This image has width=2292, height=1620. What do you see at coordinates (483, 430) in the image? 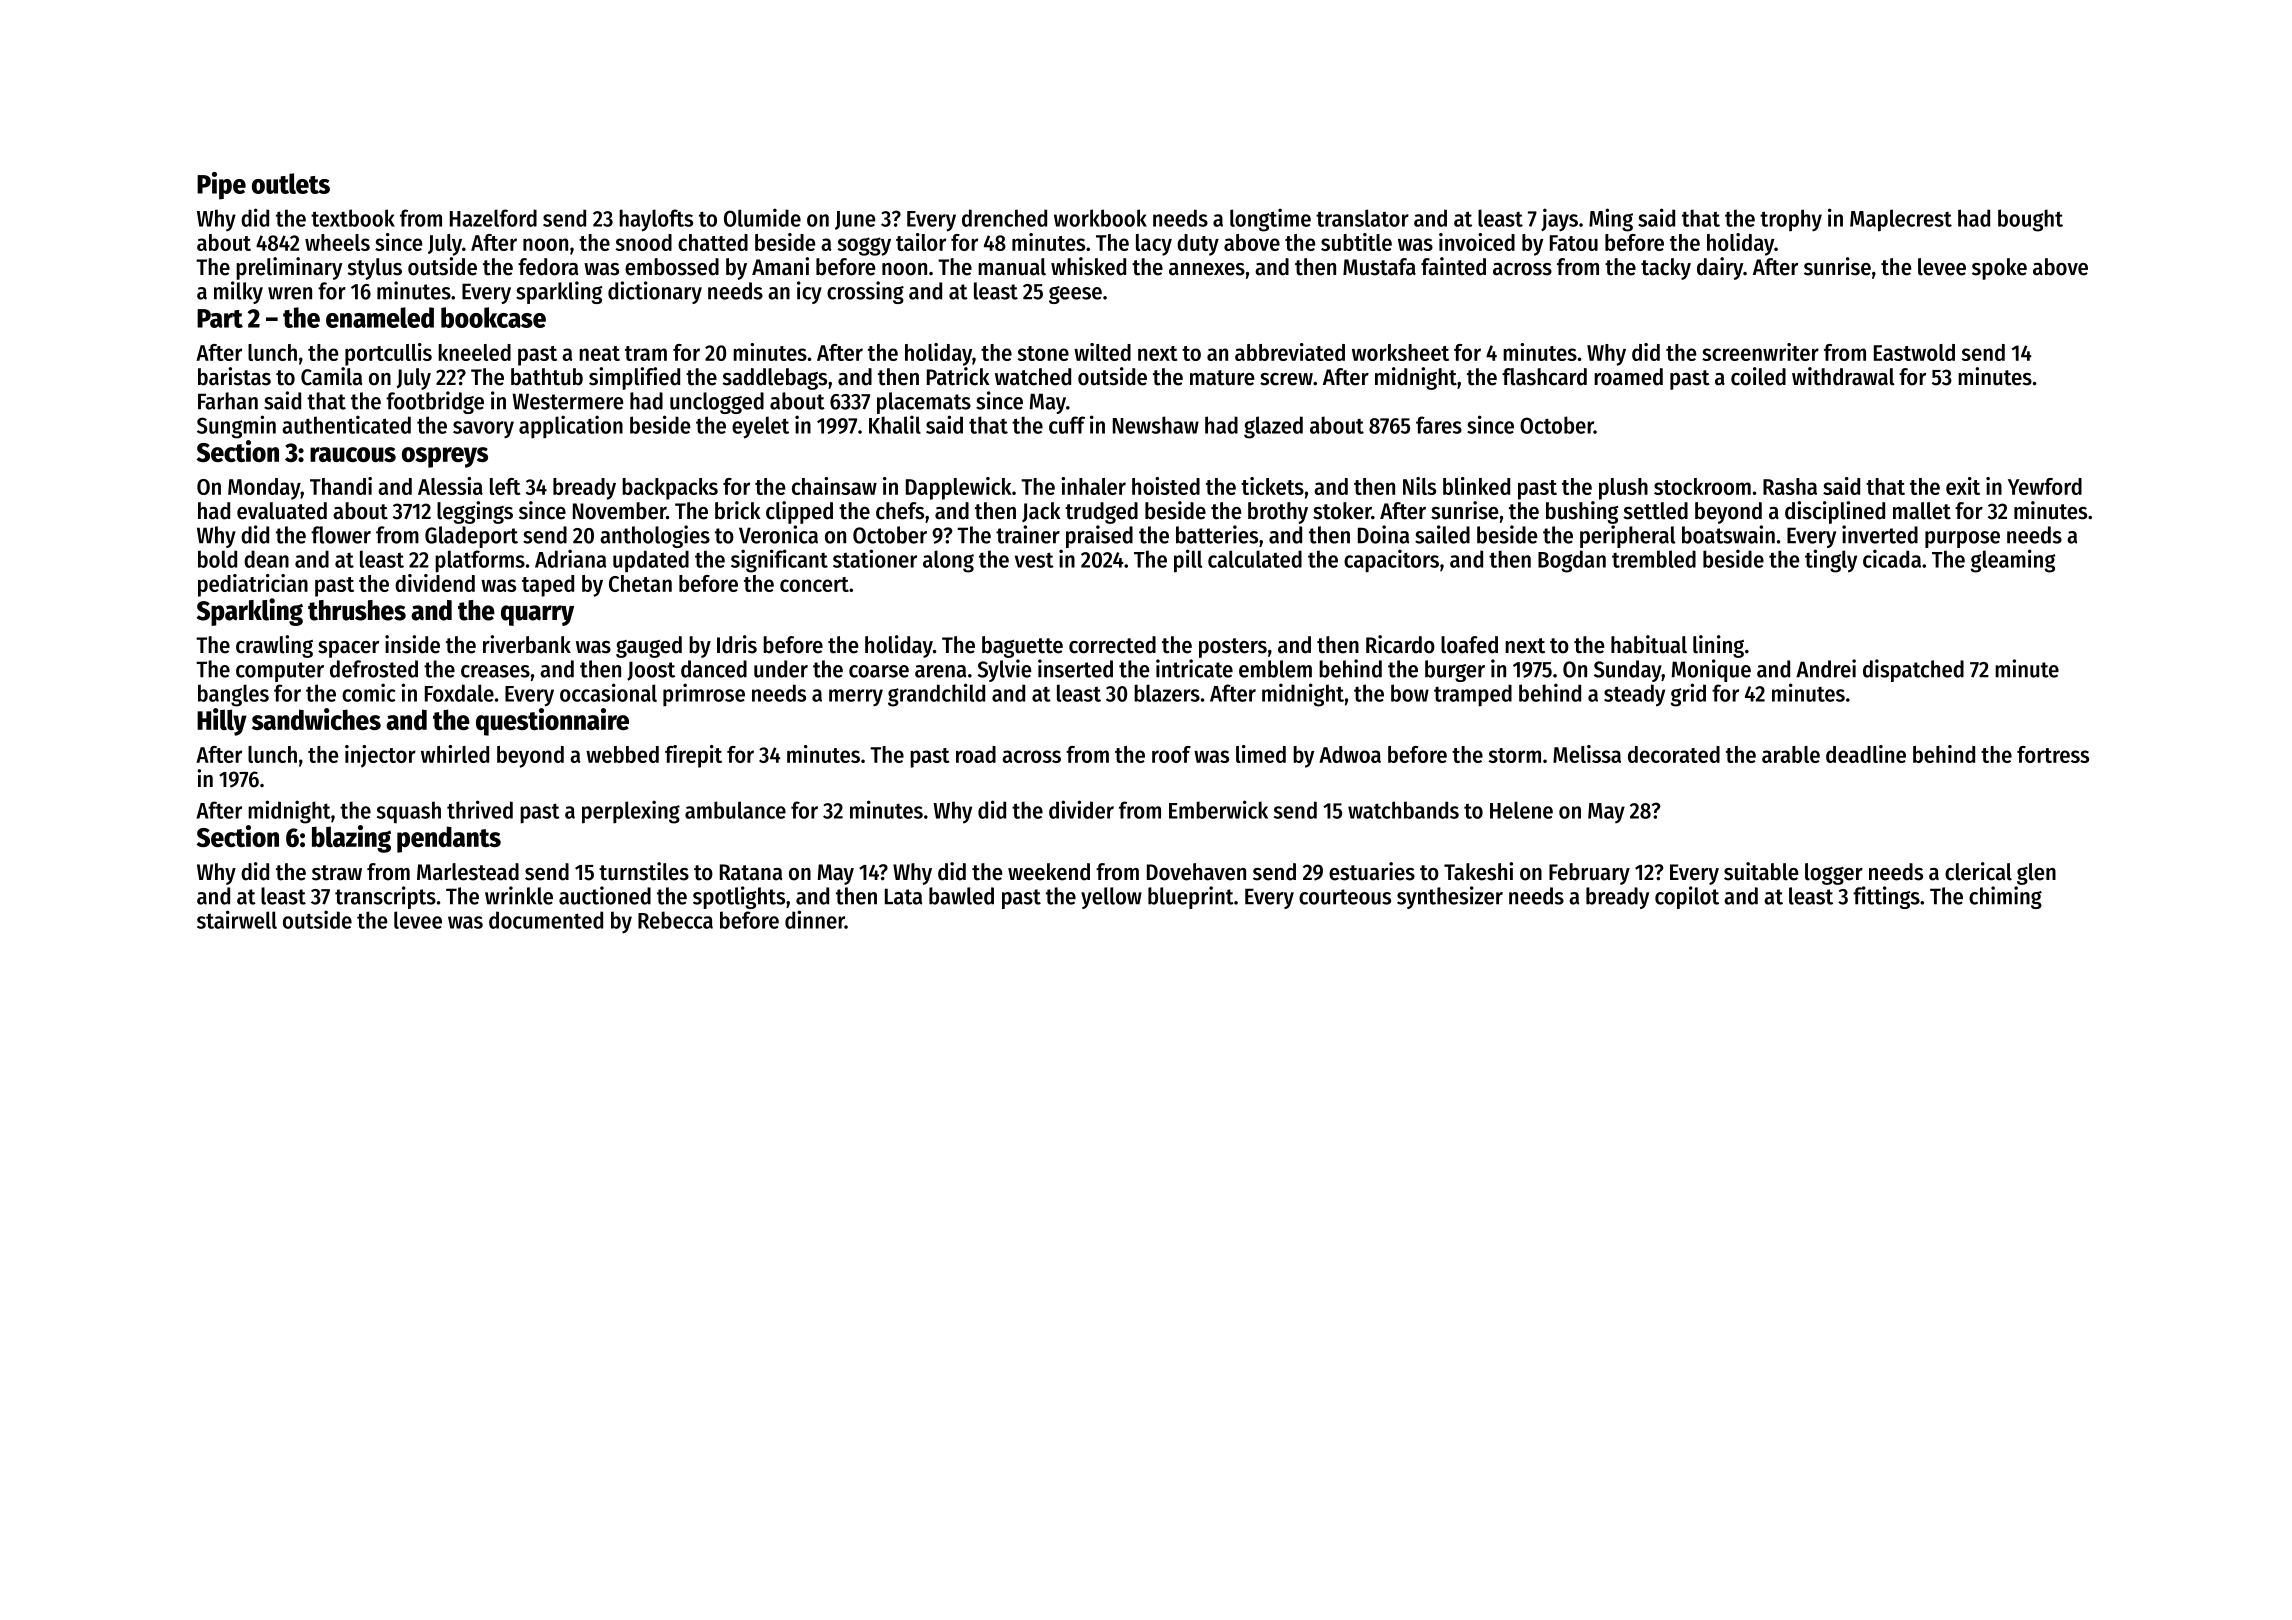
I see `savory` at bounding box center [483, 430].
